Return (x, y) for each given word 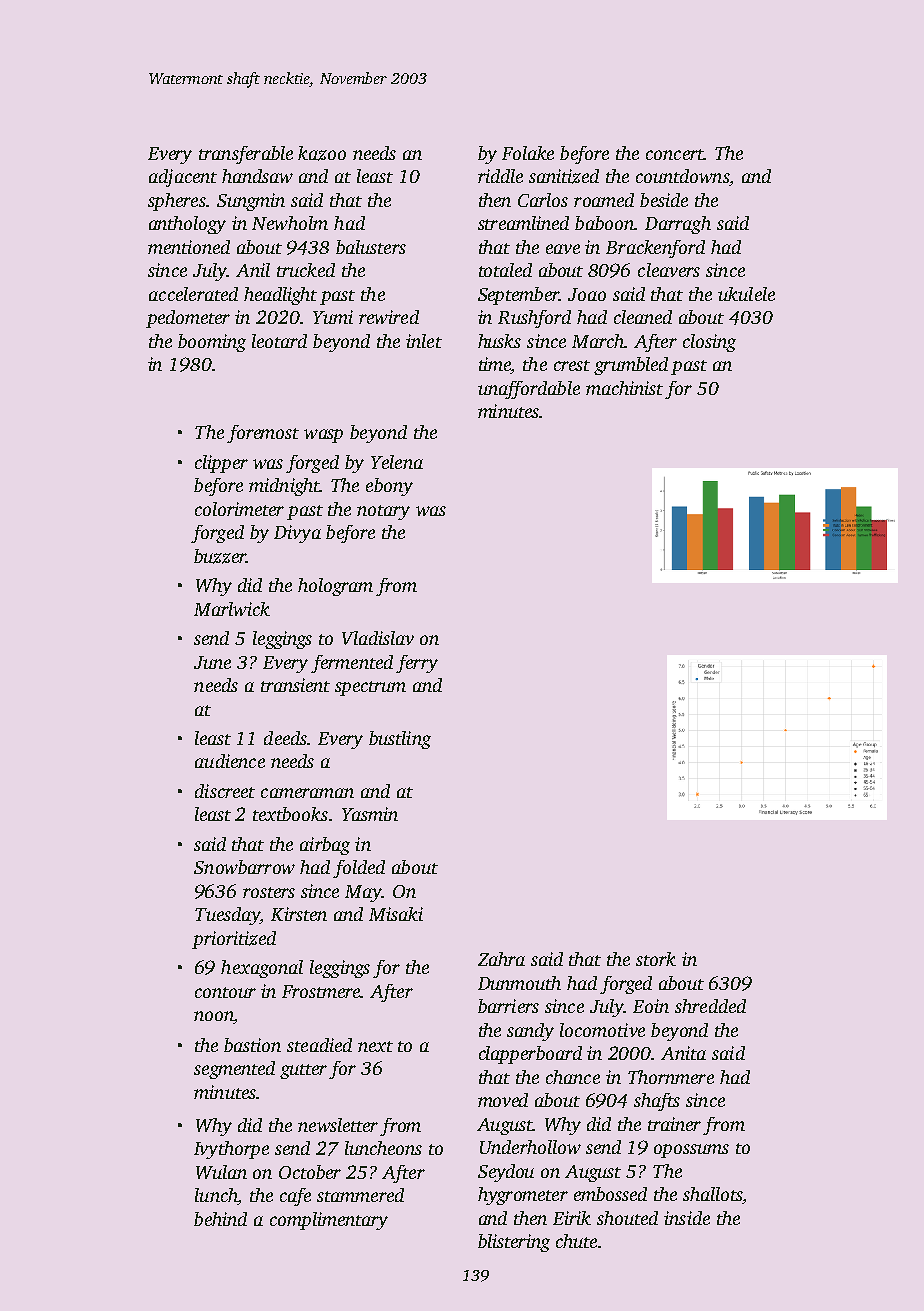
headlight (280, 296)
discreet (225, 791)
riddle (500, 176)
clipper (221, 464)
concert (675, 154)
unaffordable (529, 390)
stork (656, 959)
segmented (234, 1070)
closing (709, 343)
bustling (400, 740)
